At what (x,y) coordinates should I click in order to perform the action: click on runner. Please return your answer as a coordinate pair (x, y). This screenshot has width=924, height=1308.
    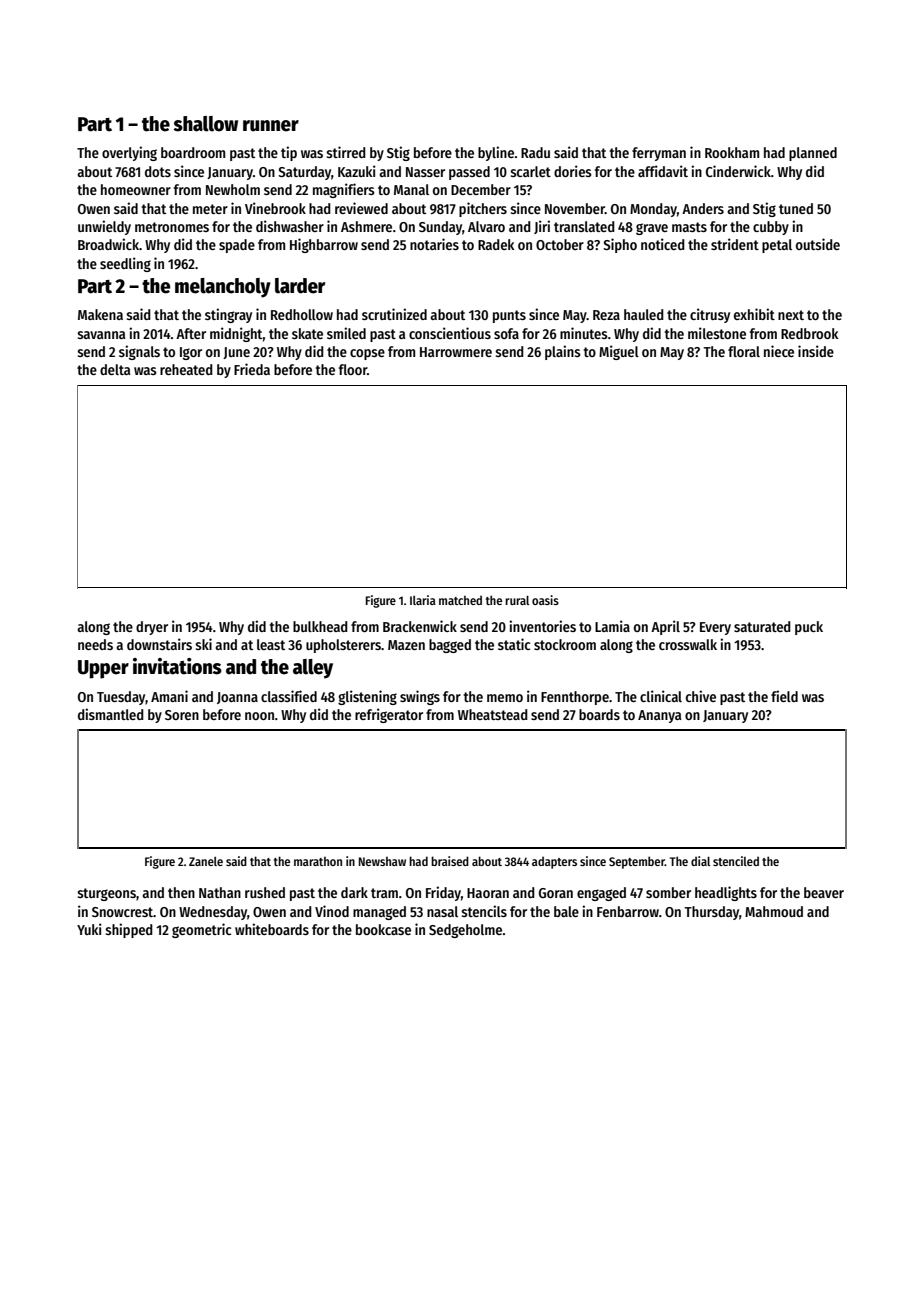
    Looking at the image, I should click on (271, 126).
